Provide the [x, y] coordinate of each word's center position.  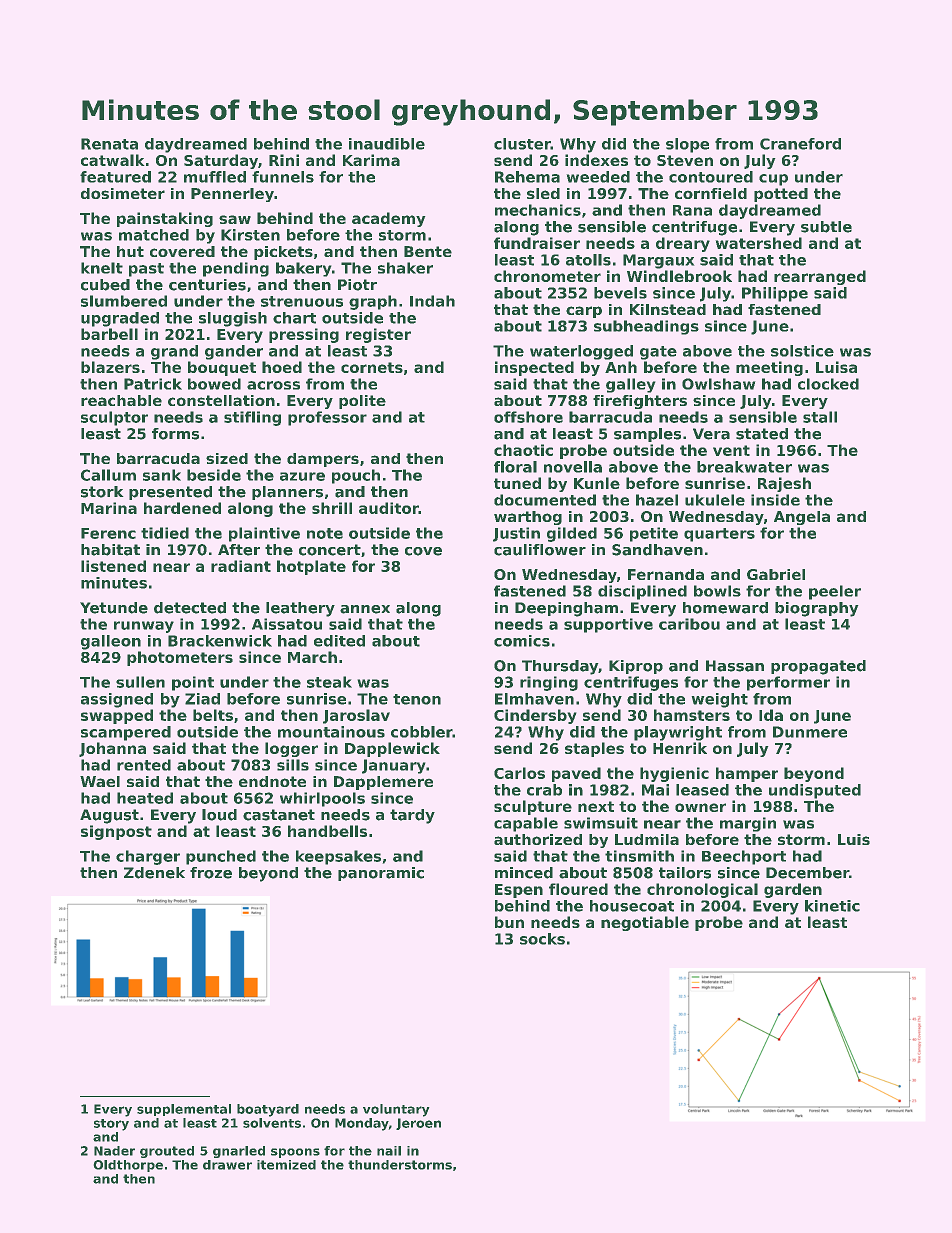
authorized [538, 839]
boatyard [268, 1110]
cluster [522, 144]
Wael [100, 781]
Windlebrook [679, 276]
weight [719, 700]
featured [115, 177]
